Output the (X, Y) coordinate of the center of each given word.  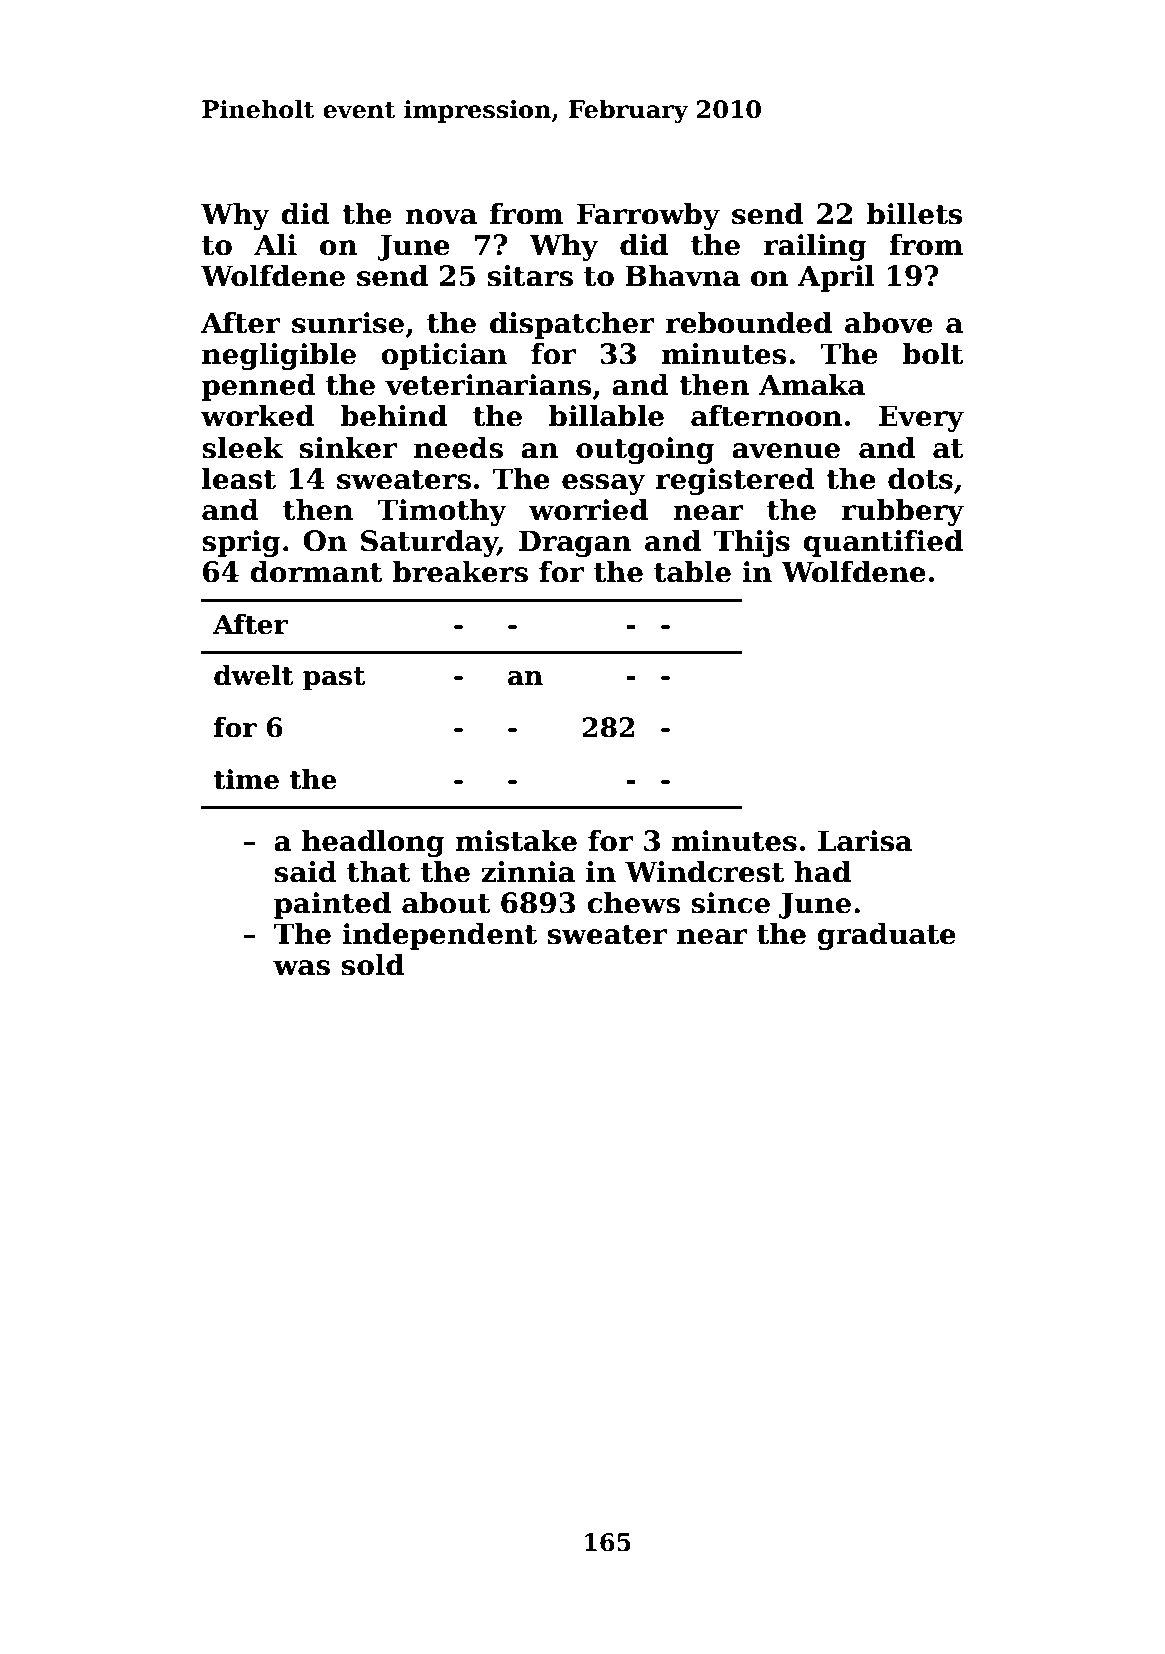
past (334, 679)
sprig (241, 543)
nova (441, 217)
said (306, 871)
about (446, 902)
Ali (275, 244)
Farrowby (648, 216)
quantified (883, 543)
